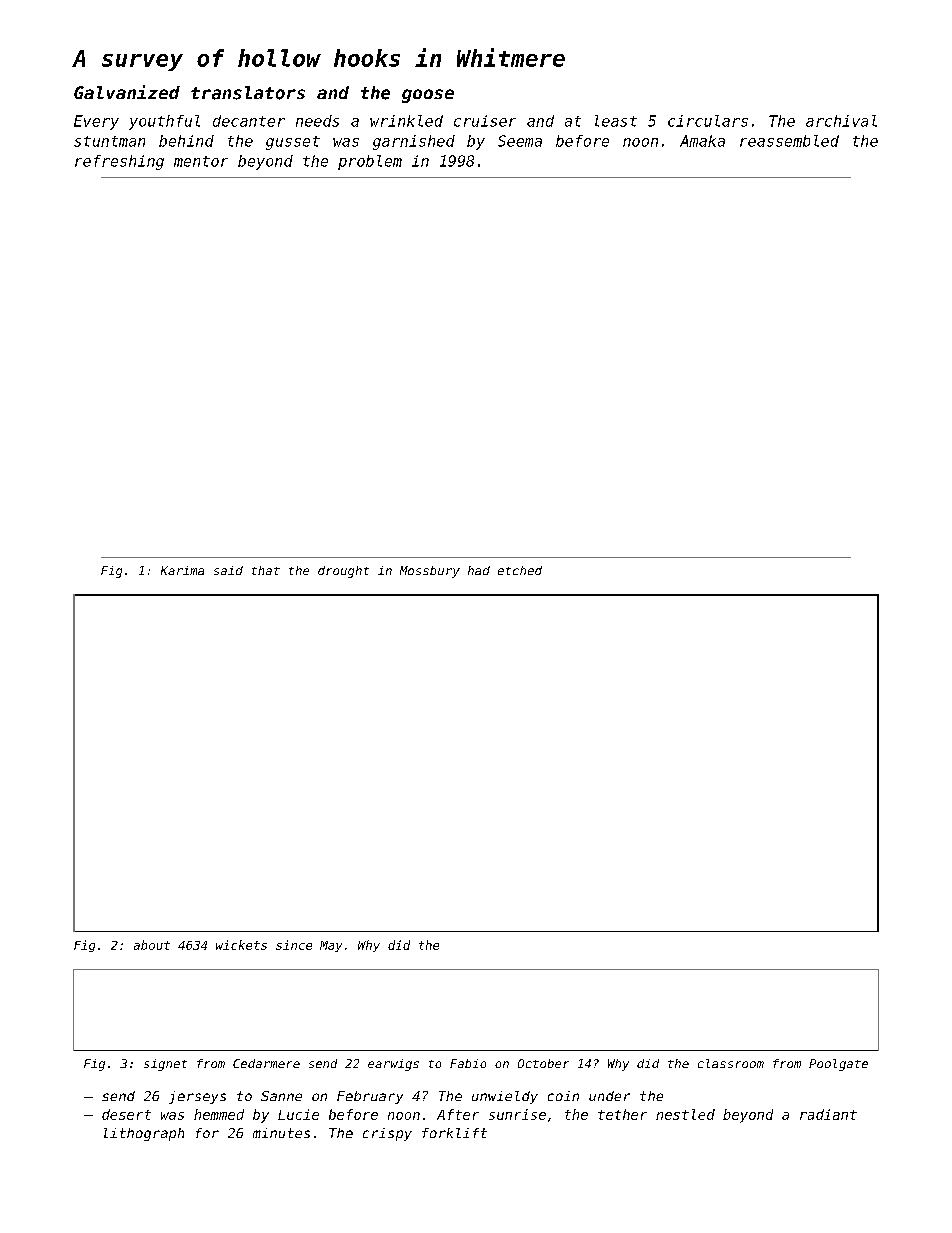 This document has height=1233, width=952. What do you see at coordinates (520, 570) in the document?
I see `etched` at bounding box center [520, 570].
